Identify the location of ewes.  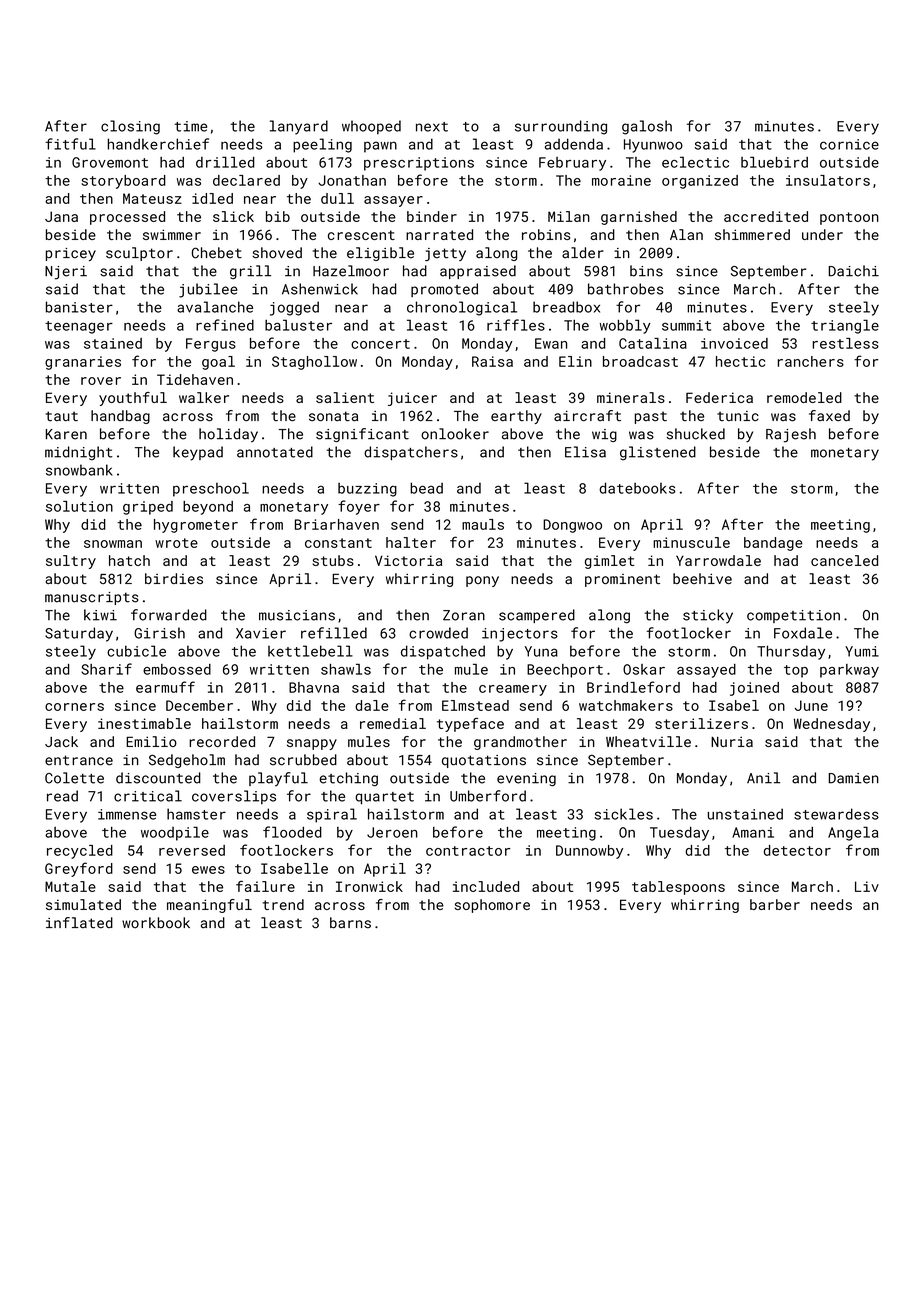
(208, 870).
